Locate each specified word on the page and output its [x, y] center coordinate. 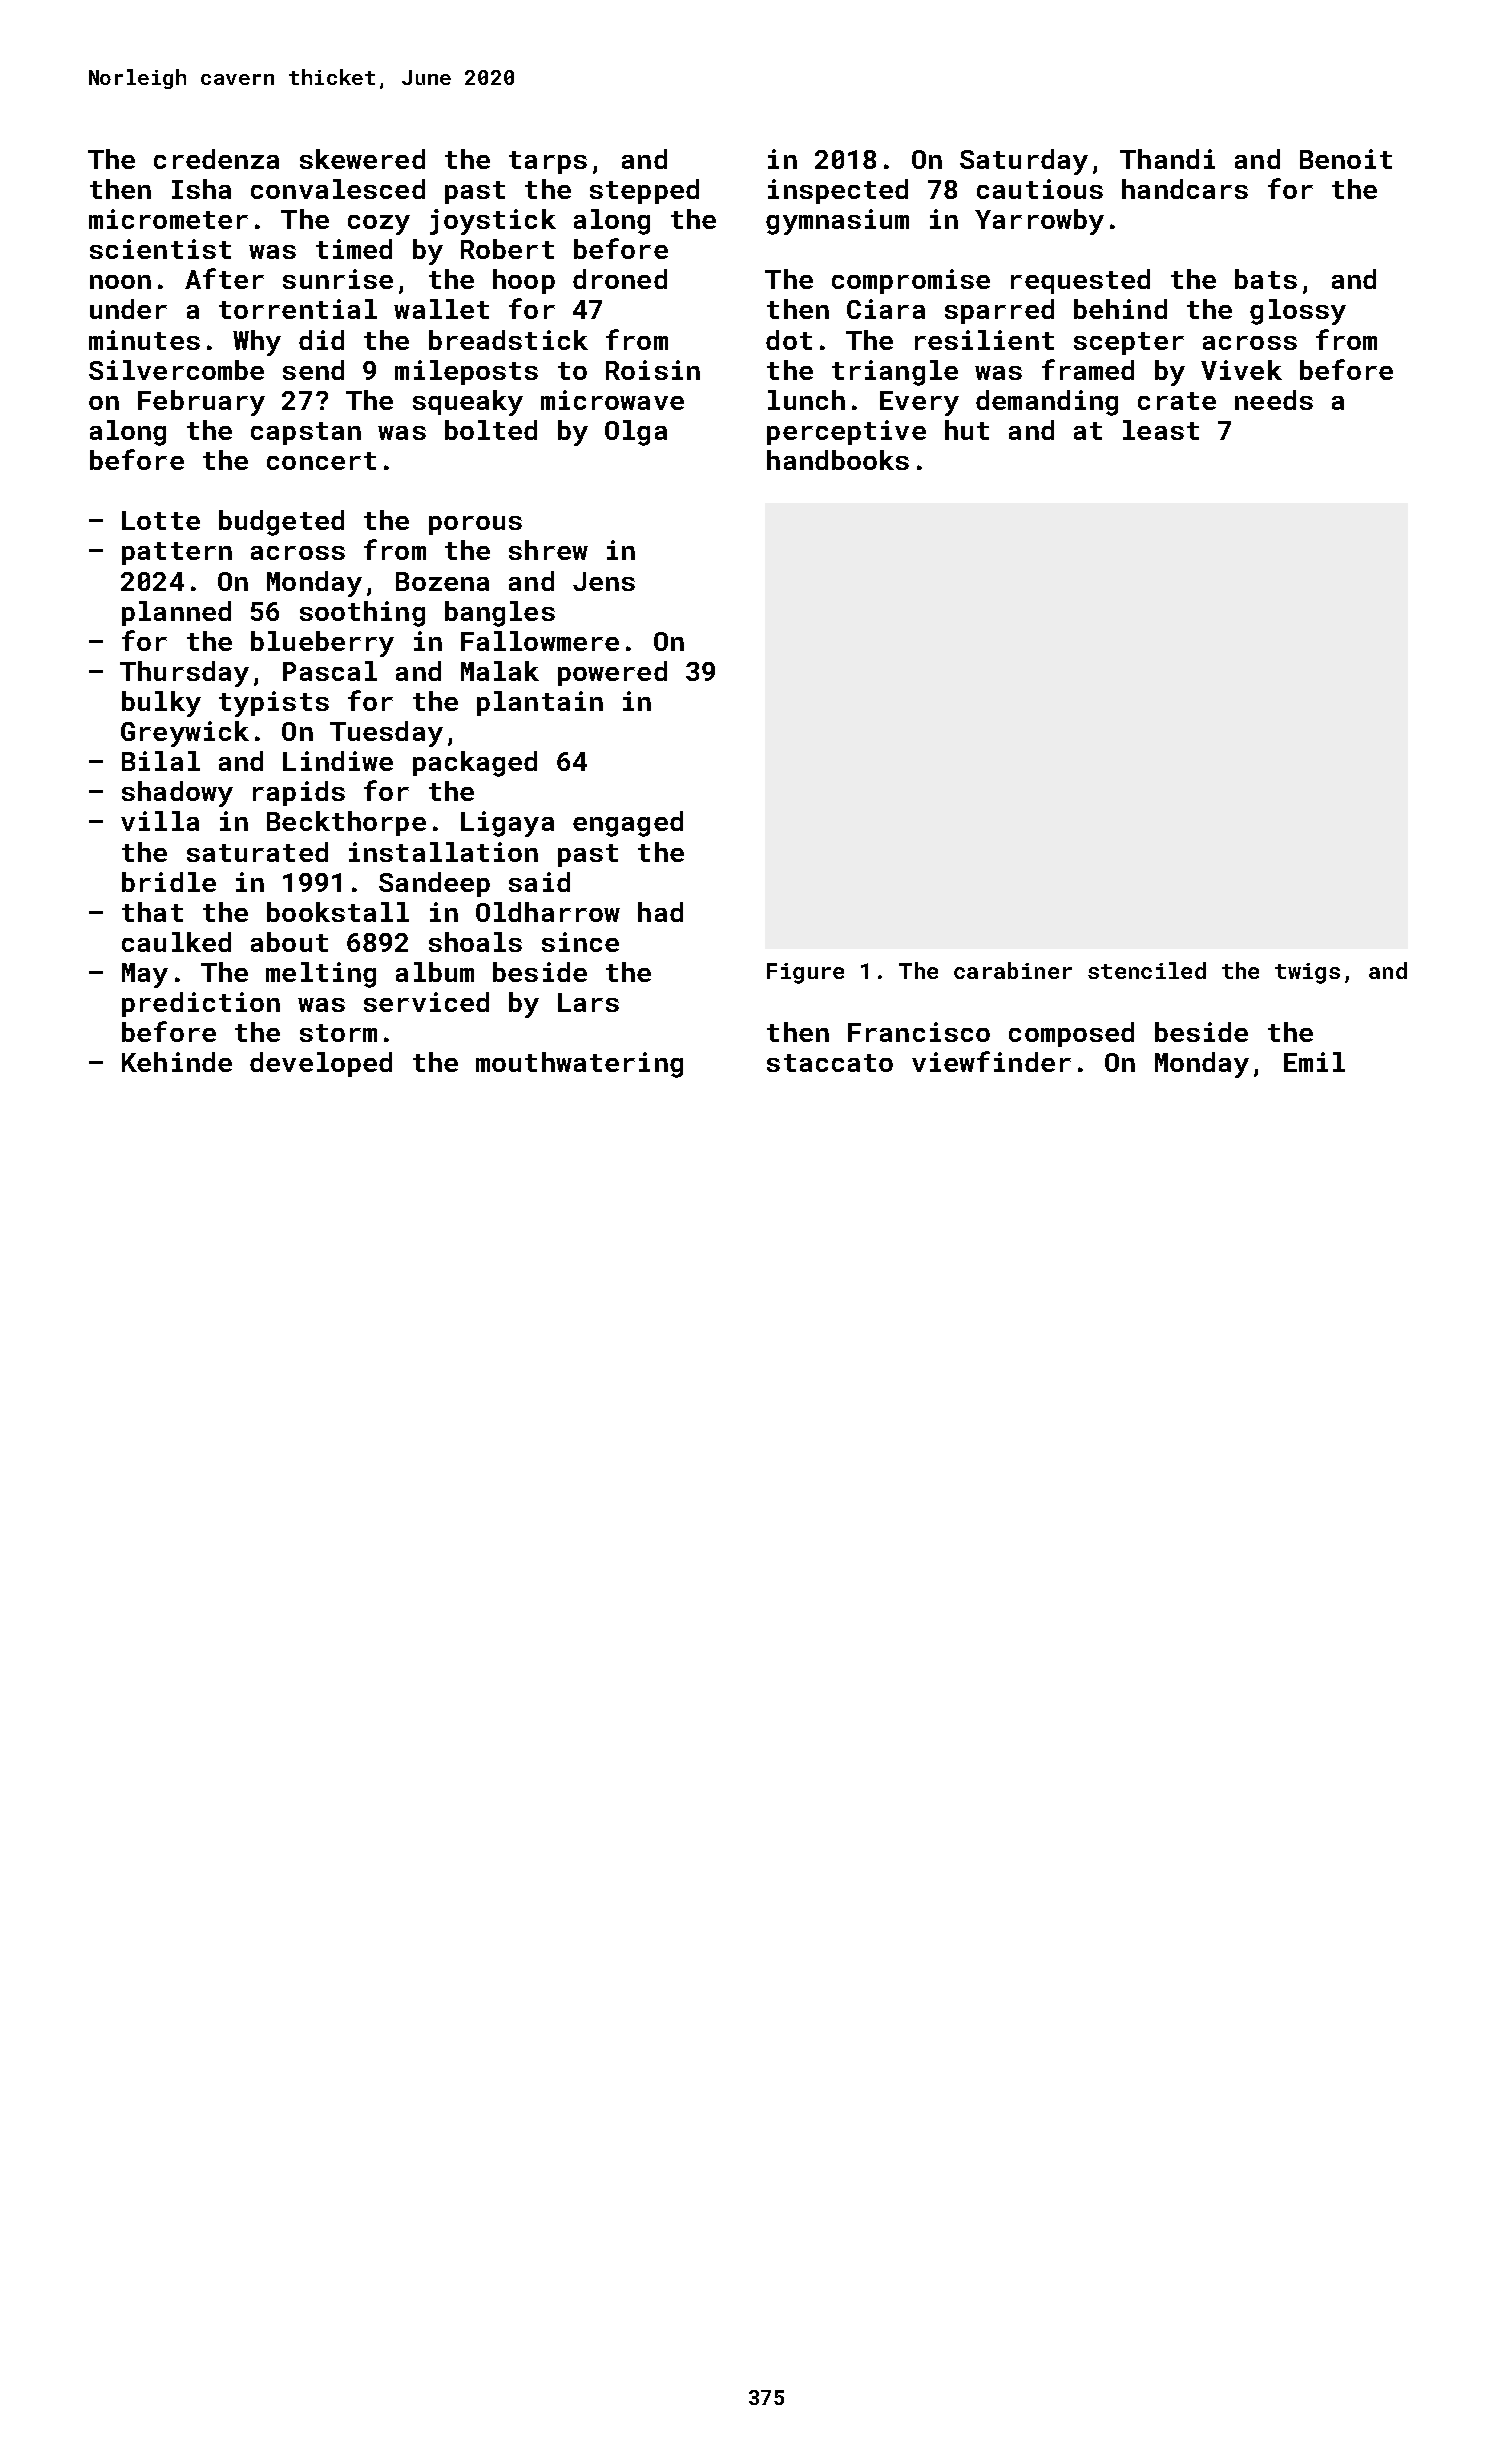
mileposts [466, 372]
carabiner [1013, 970]
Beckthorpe [346, 823]
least [1161, 430]
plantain [540, 703]
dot [789, 340]
